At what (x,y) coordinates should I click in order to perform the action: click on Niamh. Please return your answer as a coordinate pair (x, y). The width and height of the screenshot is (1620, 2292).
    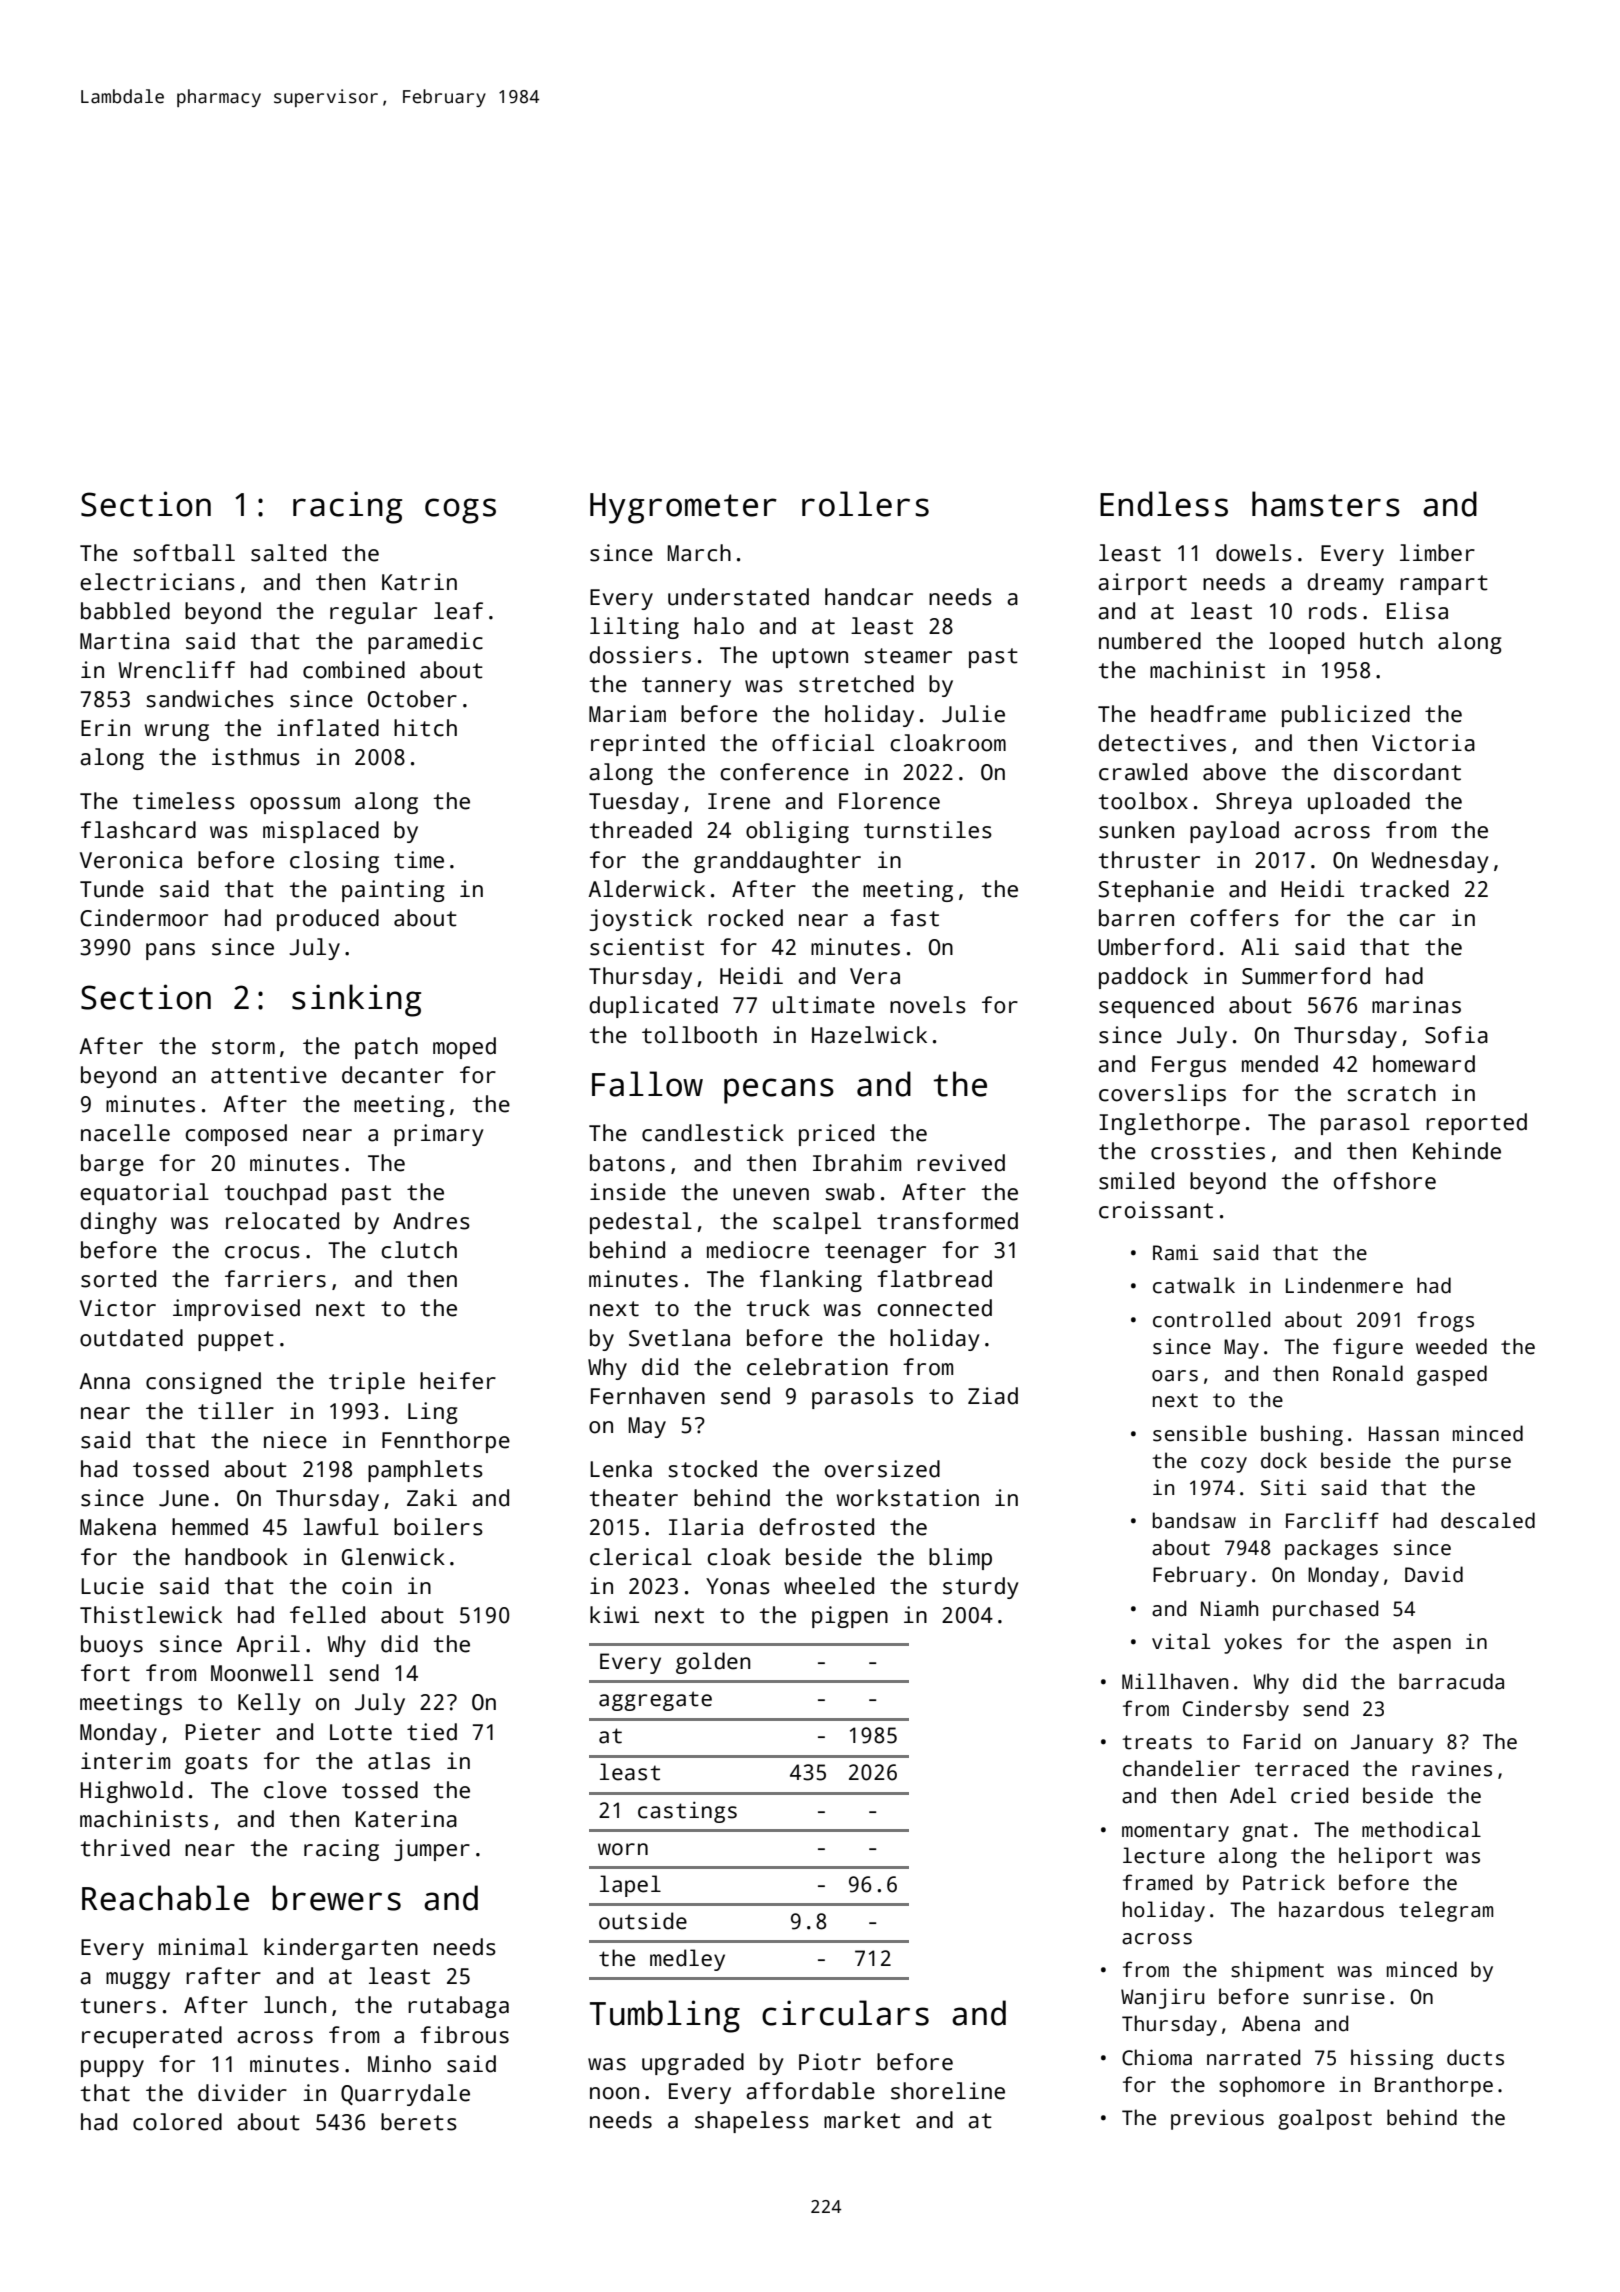
    Looking at the image, I should click on (1229, 1608).
